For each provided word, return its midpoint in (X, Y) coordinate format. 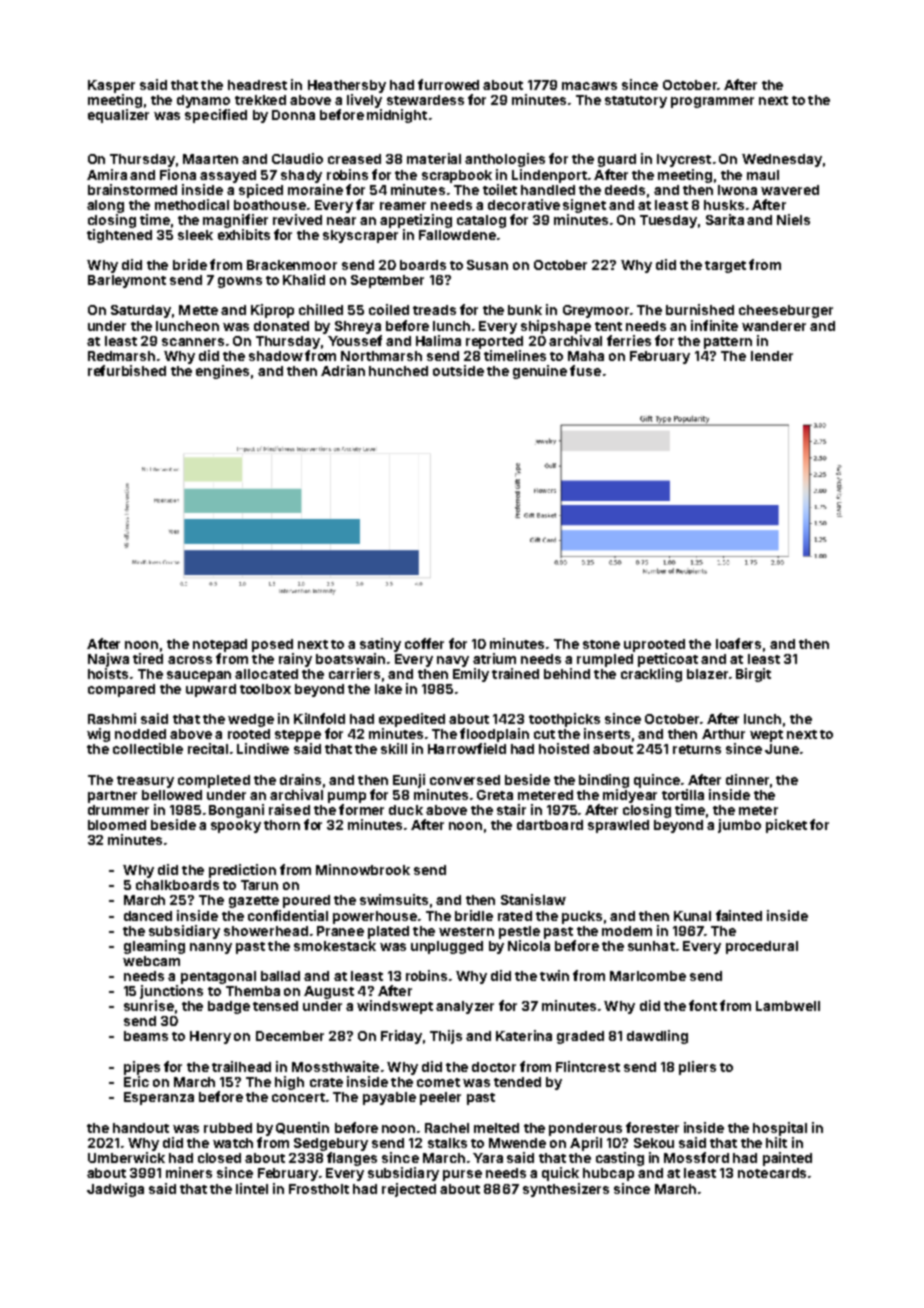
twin (554, 975)
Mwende (517, 1143)
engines (222, 372)
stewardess (425, 100)
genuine (540, 372)
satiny (380, 645)
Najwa (108, 660)
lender (772, 356)
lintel (252, 1188)
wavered (790, 190)
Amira (107, 174)
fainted (739, 915)
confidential (288, 915)
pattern (728, 343)
